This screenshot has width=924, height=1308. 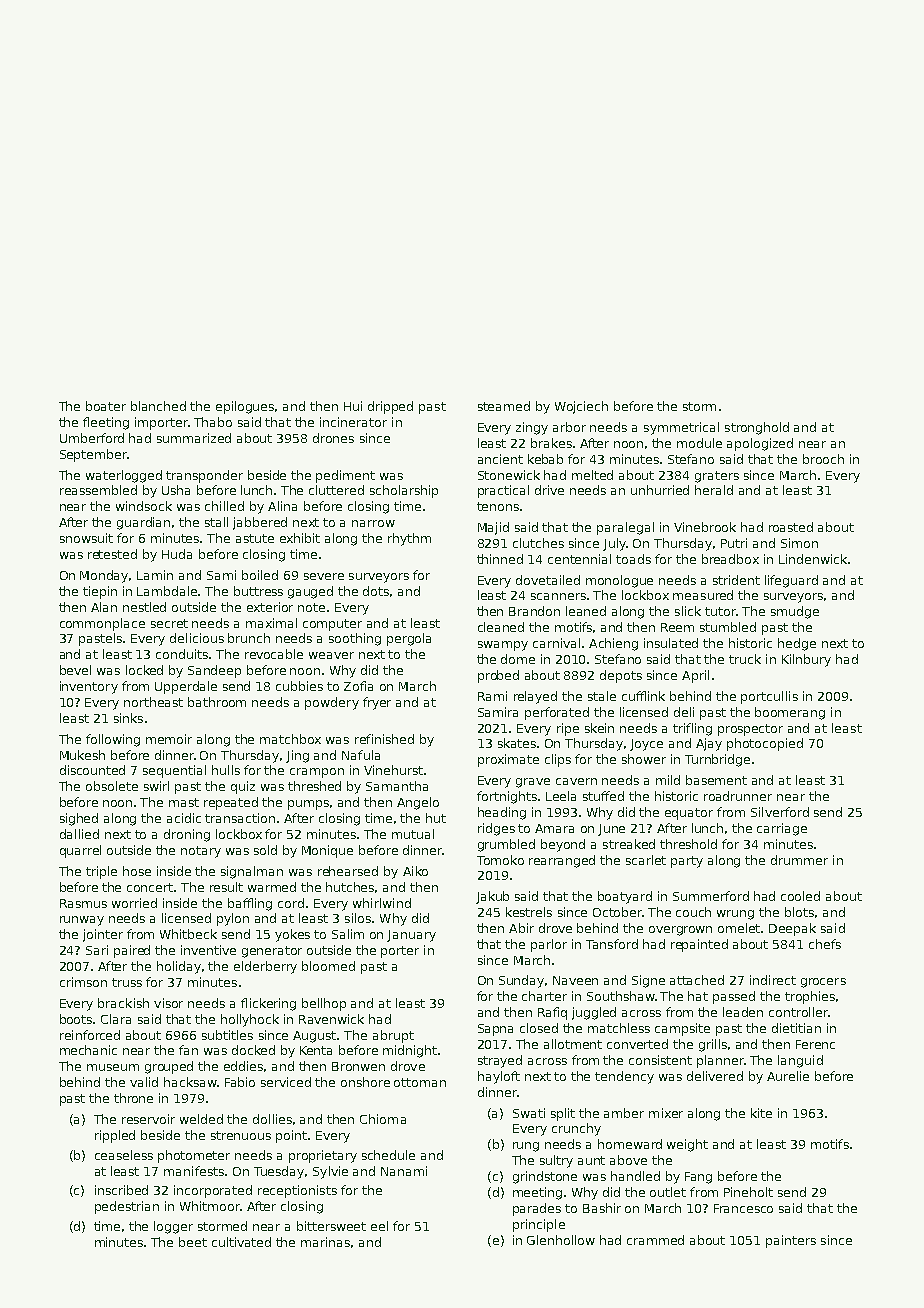 What do you see at coordinates (250, 1020) in the screenshot?
I see `hollyhock` at bounding box center [250, 1020].
